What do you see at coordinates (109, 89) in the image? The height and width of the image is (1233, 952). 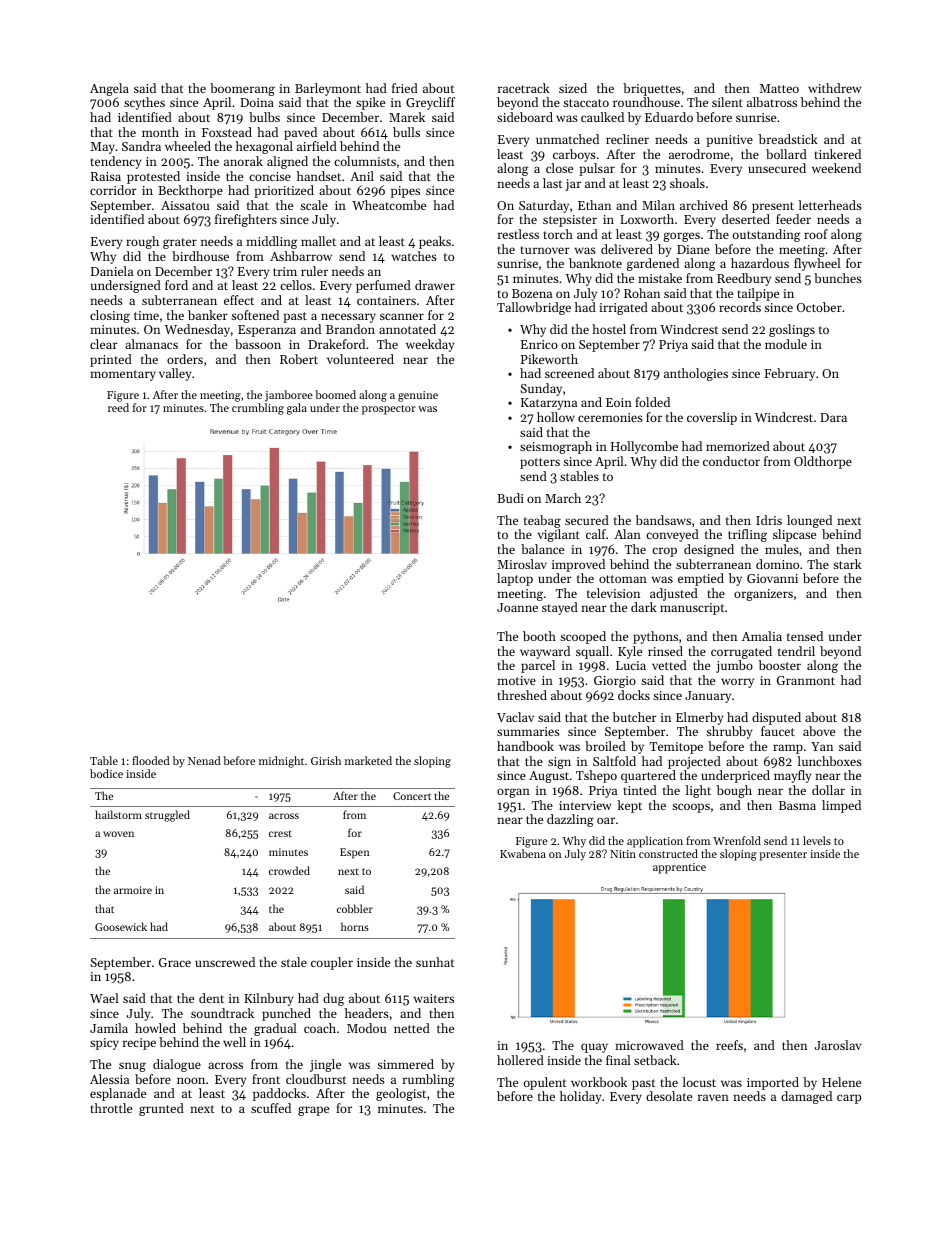 I see `Angela` at bounding box center [109, 89].
